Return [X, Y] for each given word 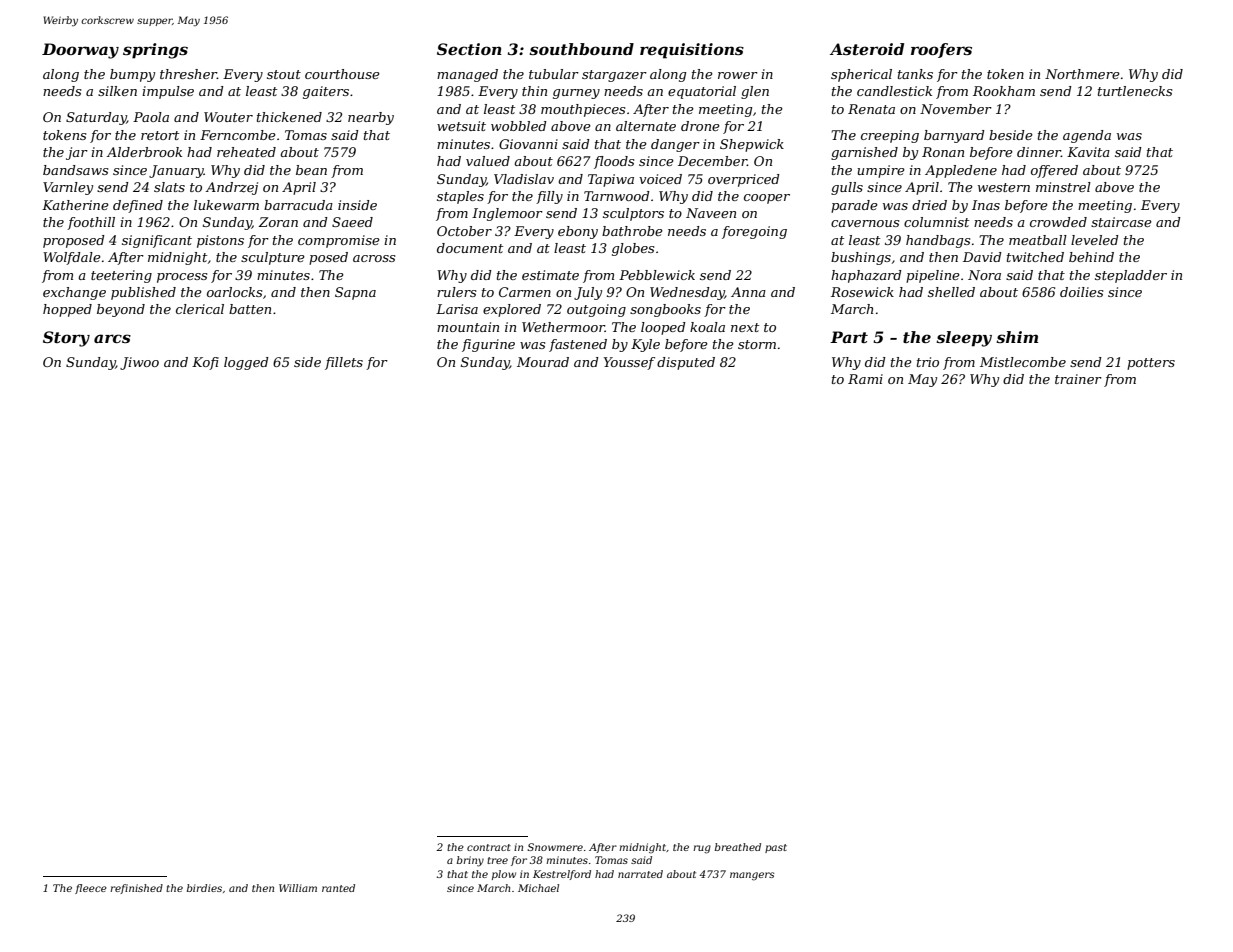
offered [1054, 171]
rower [738, 75]
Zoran [278, 222]
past [776, 848]
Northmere [1082, 74]
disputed [686, 363]
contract [489, 847]
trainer [1078, 379]
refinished [136, 889]
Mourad [543, 362]
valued [488, 161]
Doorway [80, 51]
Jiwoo [139, 363]
